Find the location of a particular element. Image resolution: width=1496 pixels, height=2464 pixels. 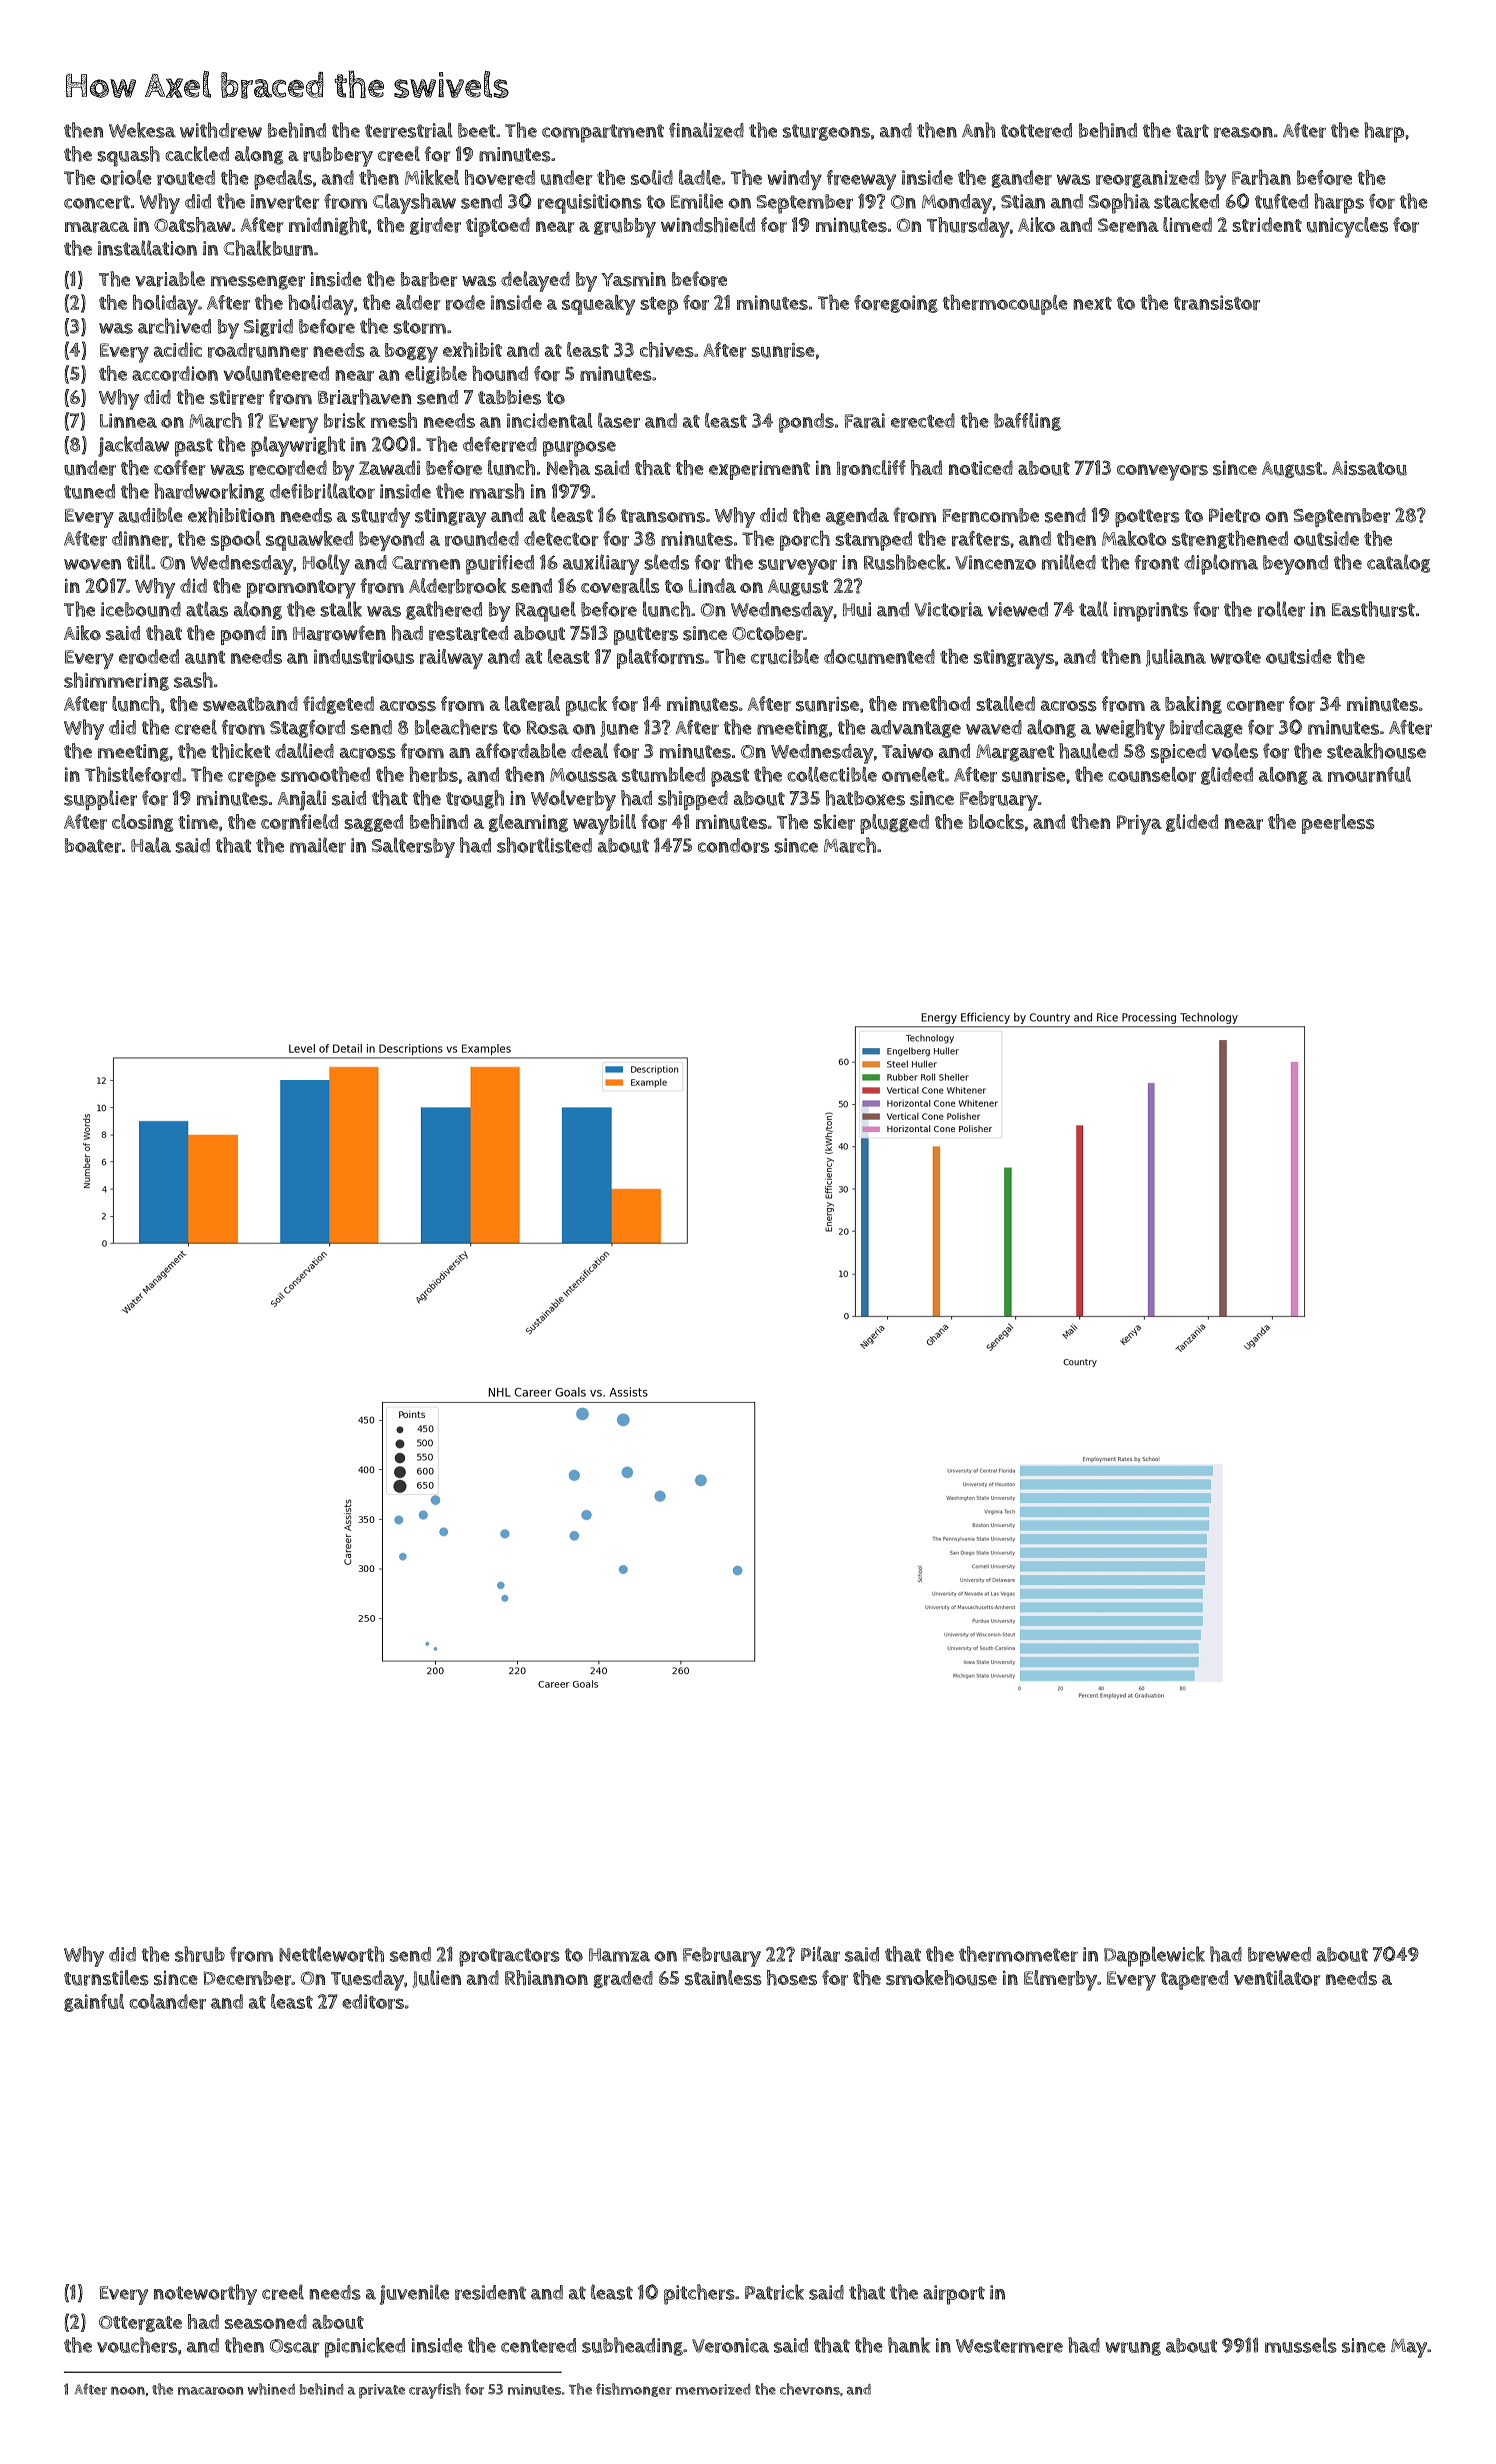

crucible is located at coordinates (785, 656).
